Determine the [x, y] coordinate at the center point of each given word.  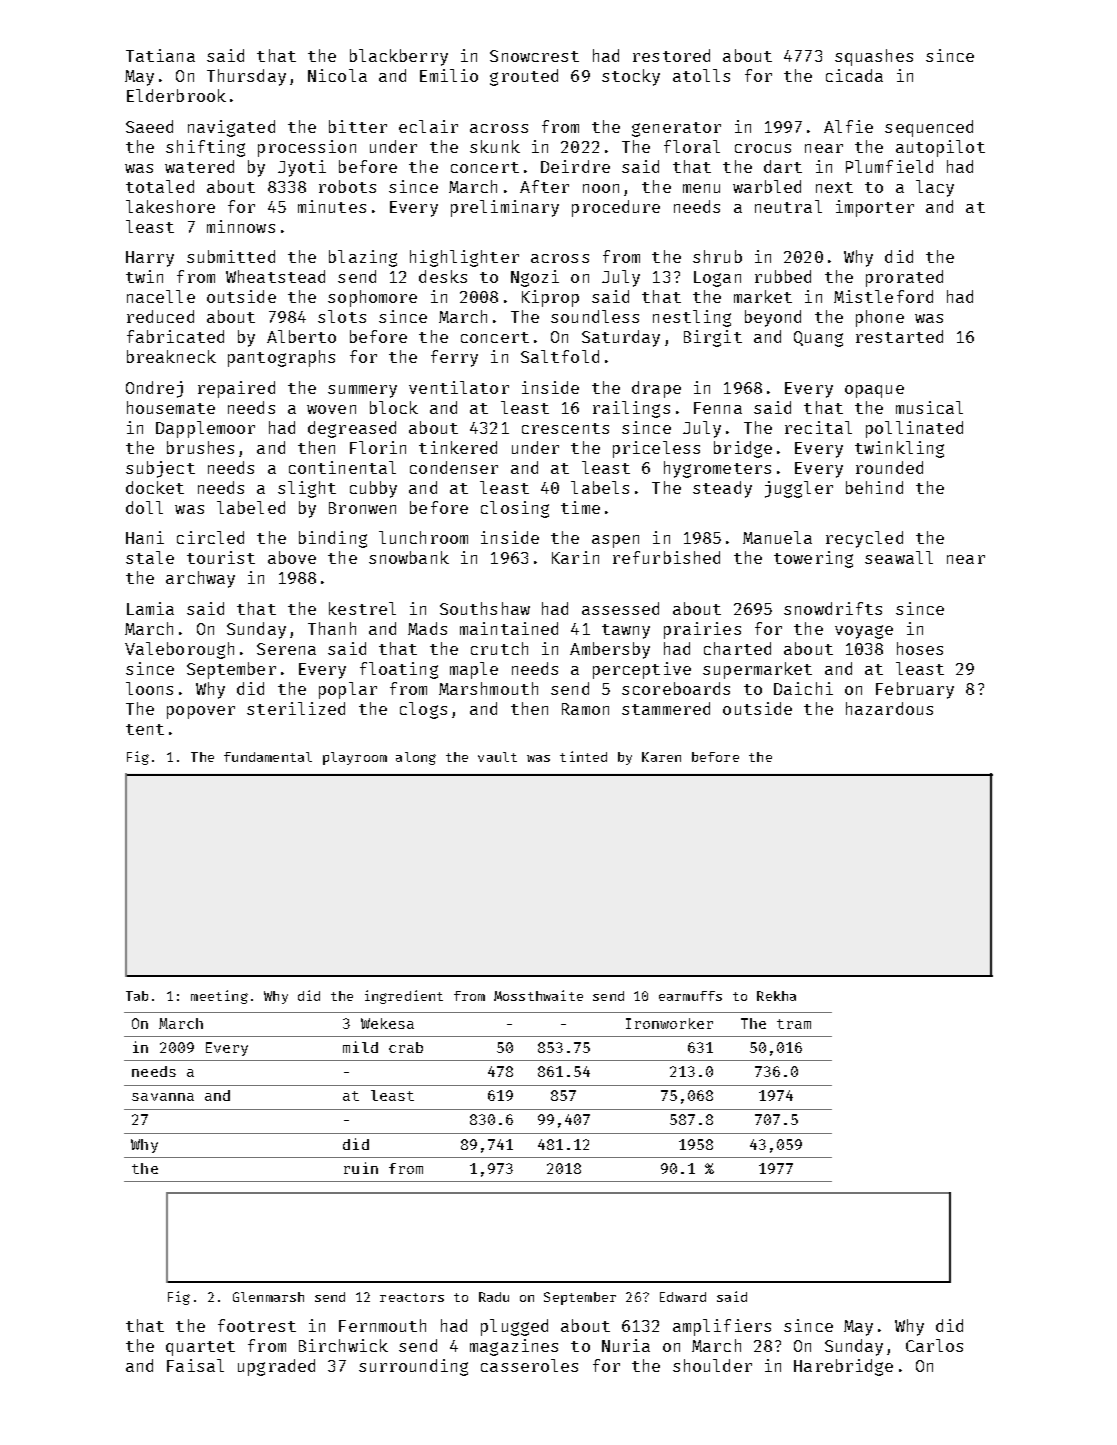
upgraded [276, 1367]
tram [794, 1024]
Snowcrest [534, 56]
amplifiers [722, 1327]
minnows [241, 226]
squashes [874, 57]
